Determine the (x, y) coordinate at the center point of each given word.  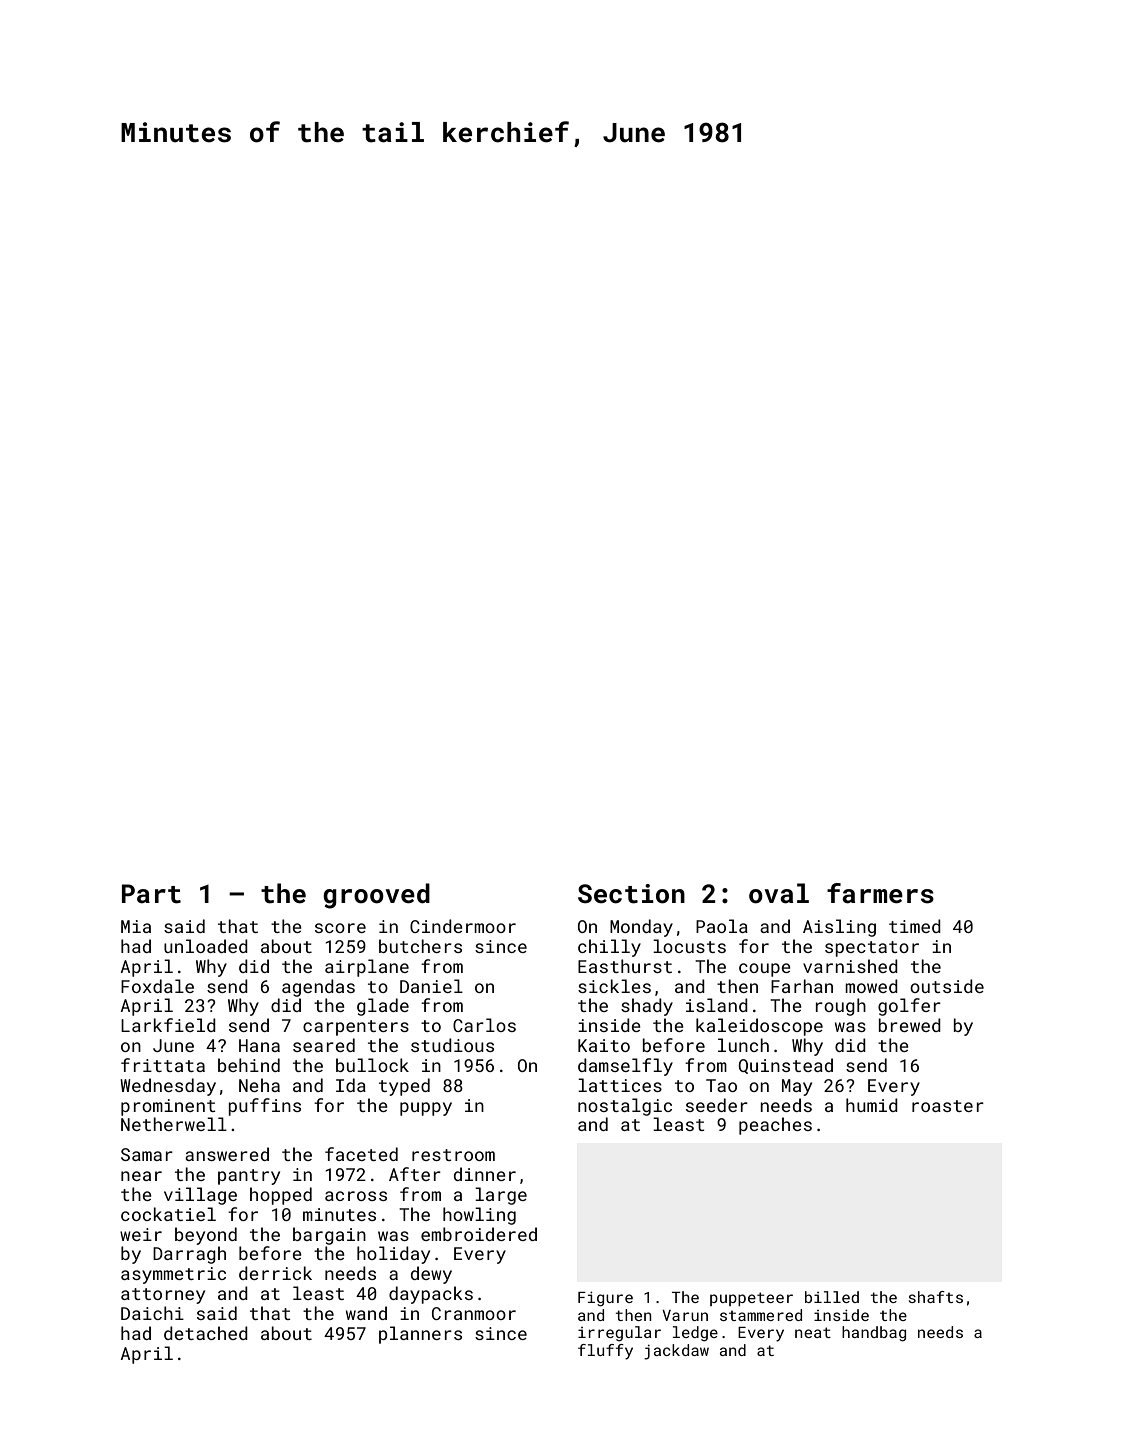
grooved (376, 896)
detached (206, 1333)
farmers (880, 893)
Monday (641, 928)
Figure (605, 1299)
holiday (393, 1255)
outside (947, 986)
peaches (775, 1126)
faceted (361, 1154)
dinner (485, 1174)
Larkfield (168, 1025)
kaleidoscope (759, 1027)
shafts (936, 1297)
